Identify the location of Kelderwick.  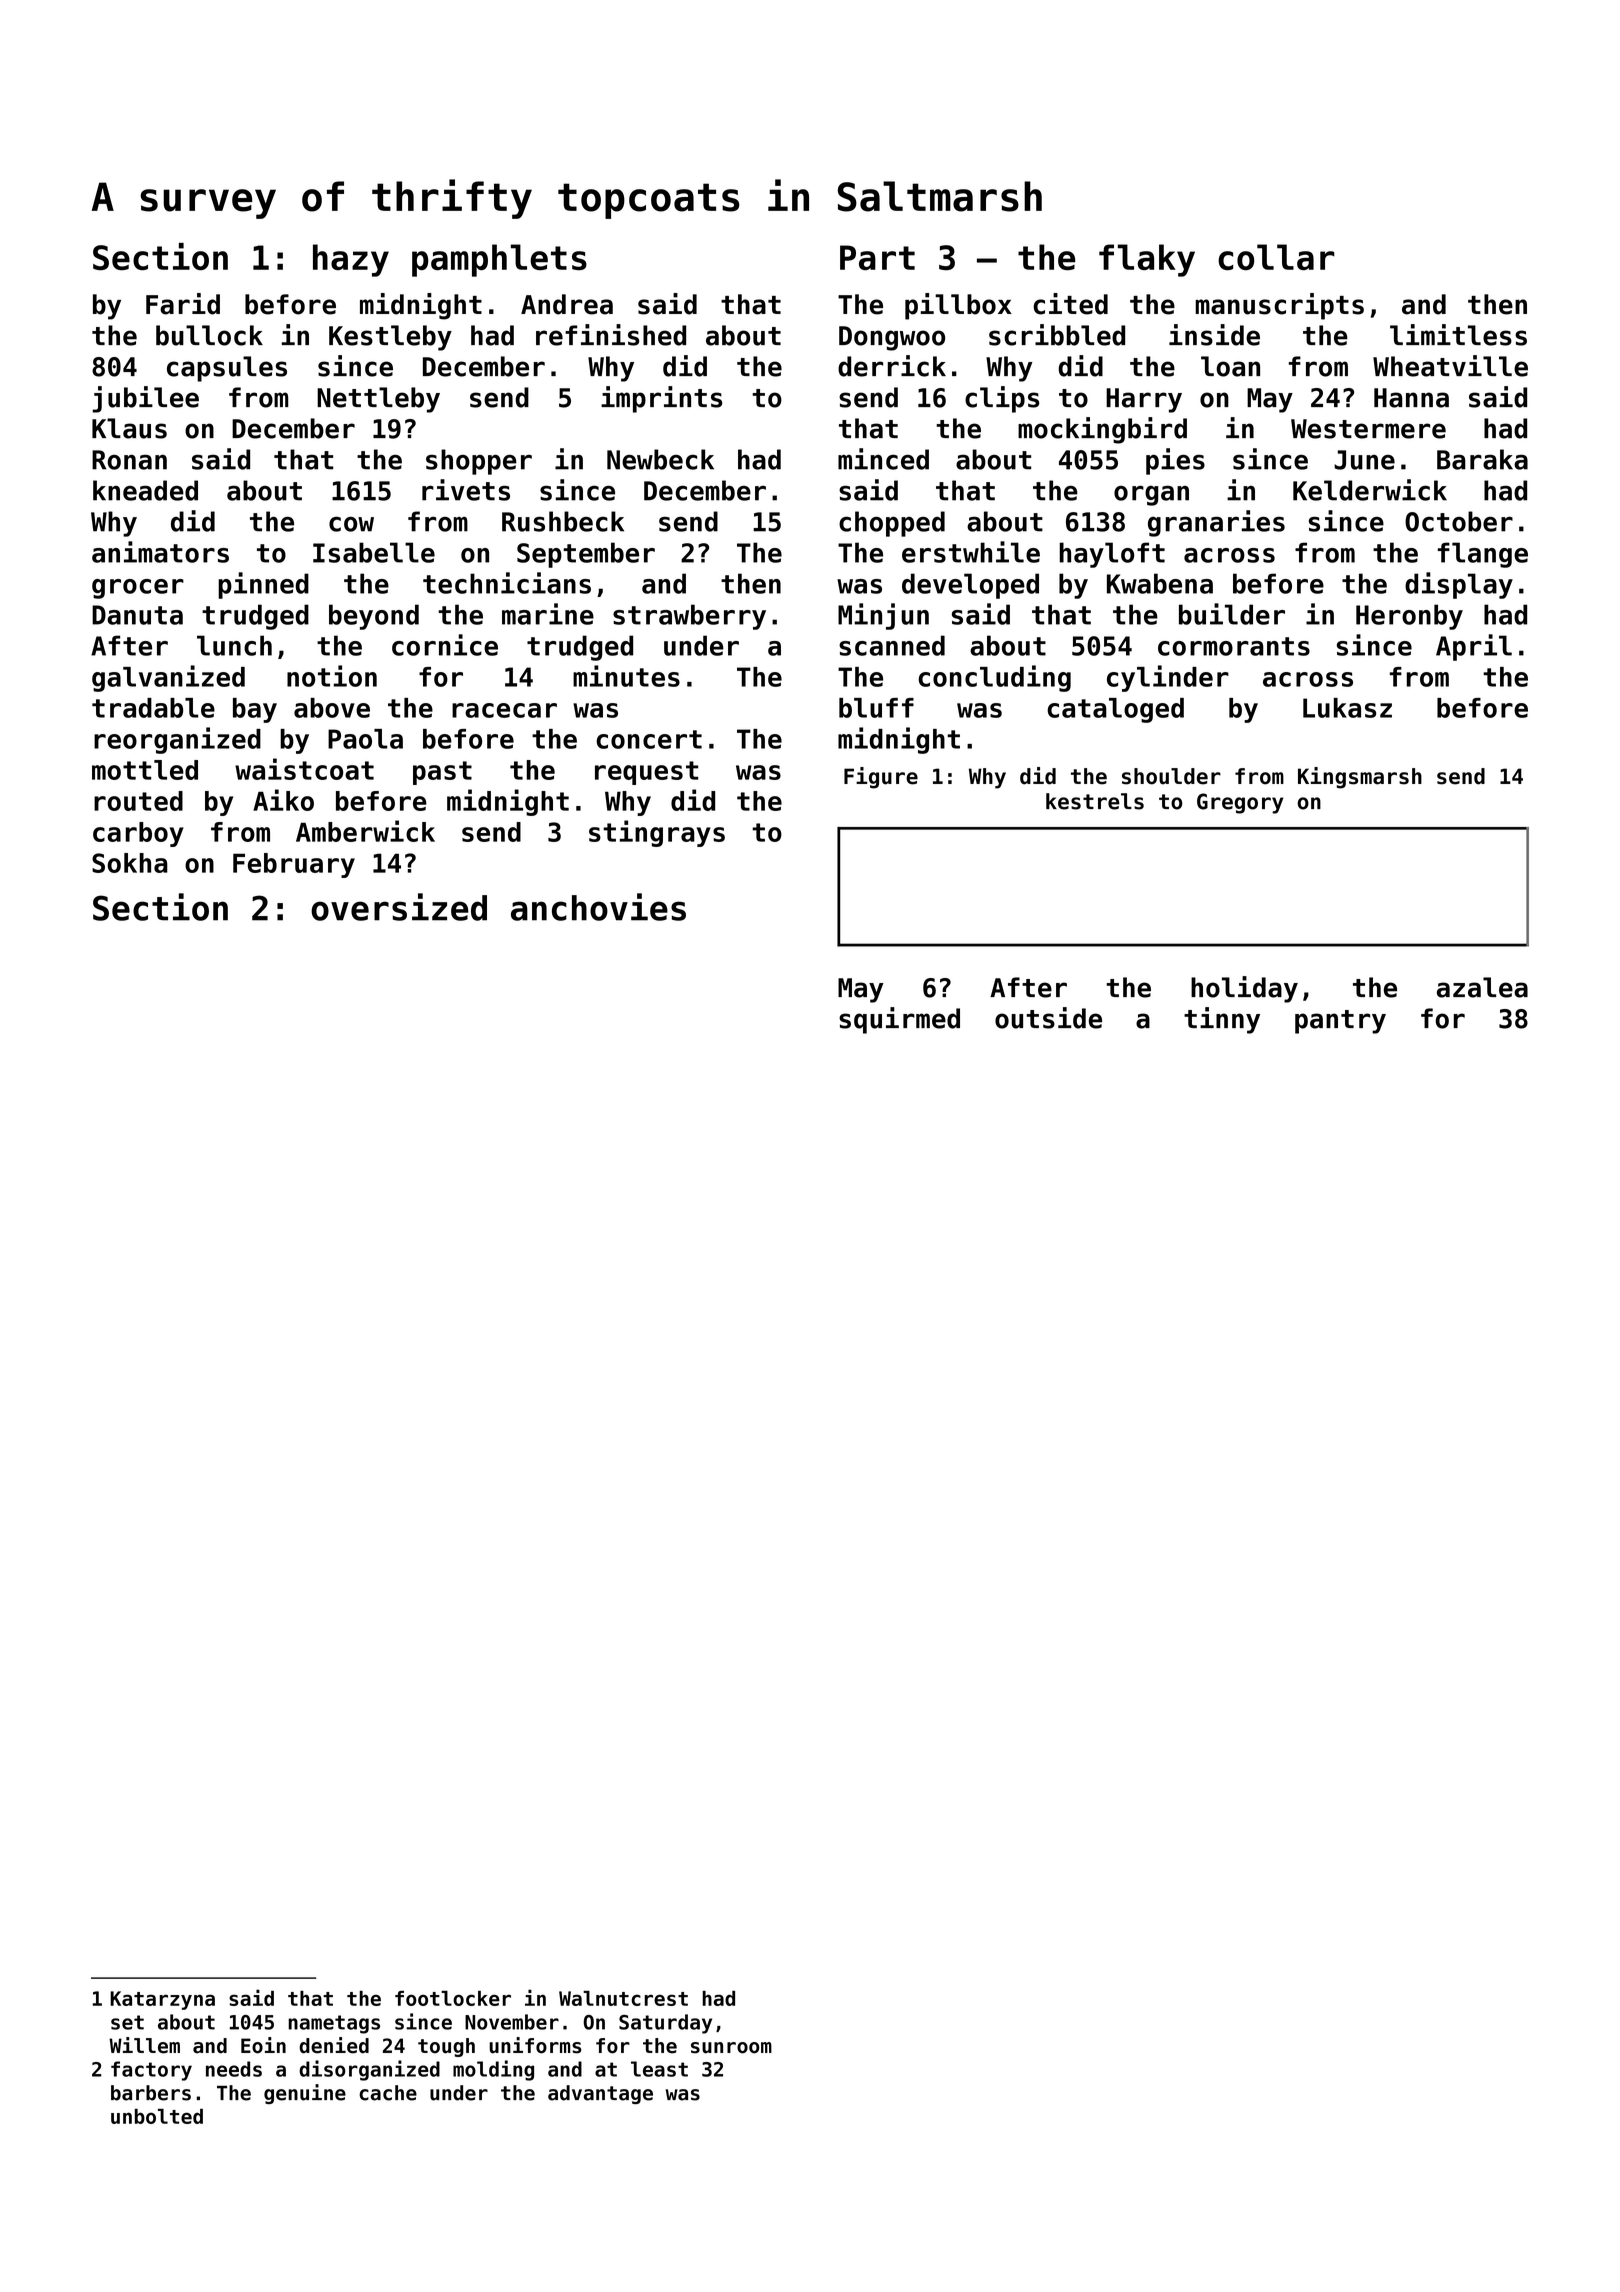
(1370, 490).
